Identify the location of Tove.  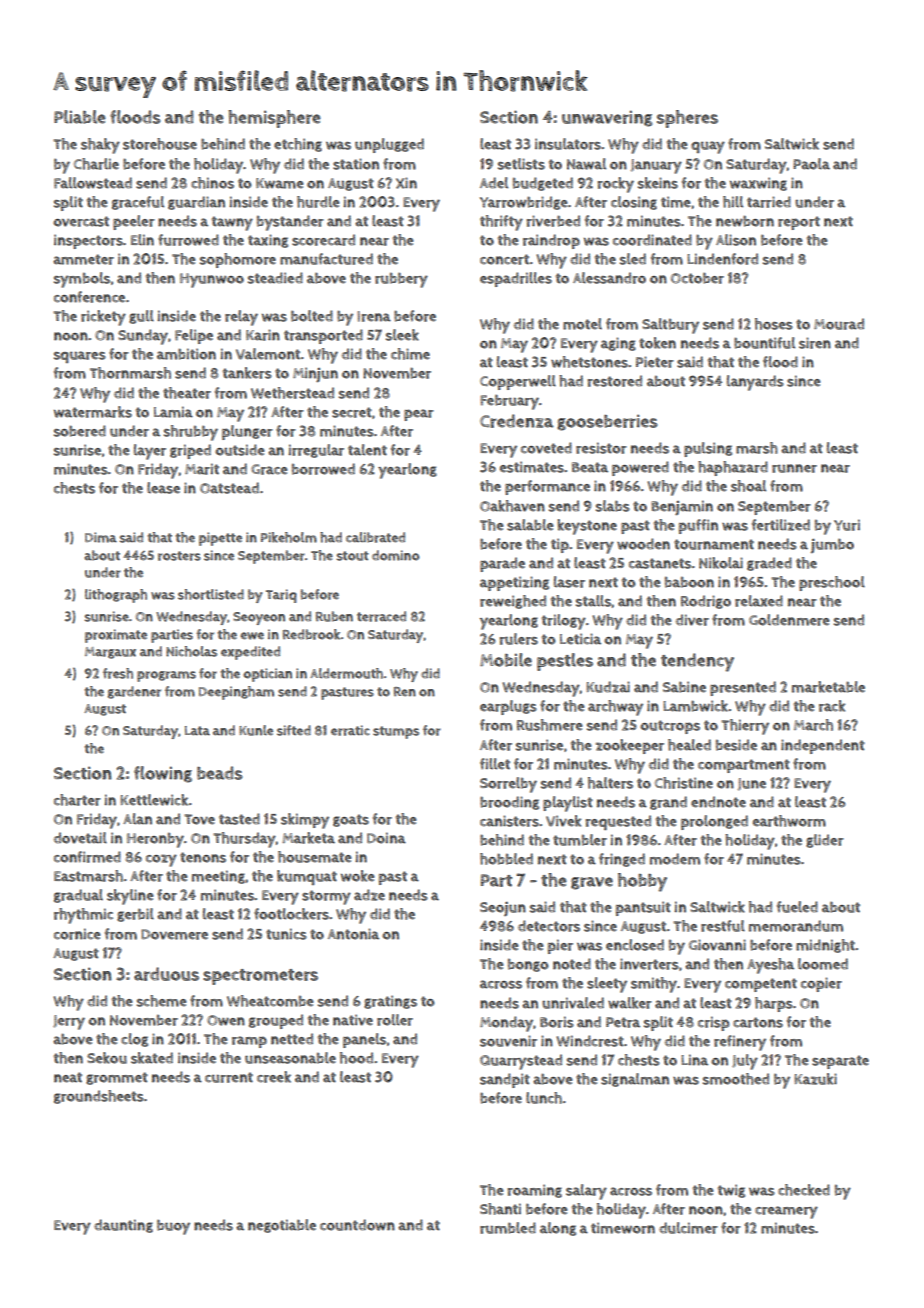
(199, 819).
